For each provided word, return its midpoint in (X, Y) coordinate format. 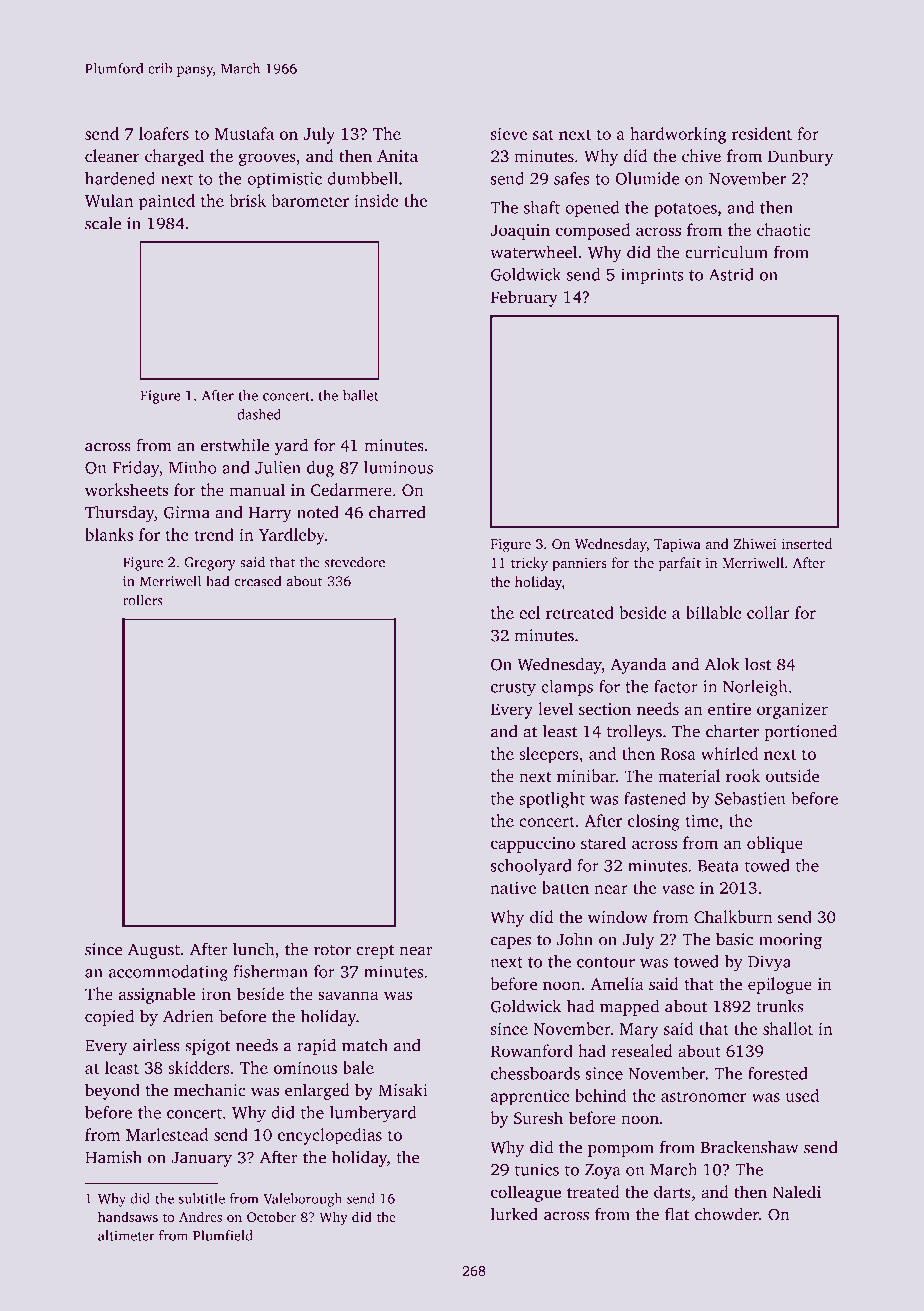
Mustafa (244, 133)
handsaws (128, 1216)
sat (543, 134)
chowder (727, 1214)
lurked (514, 1214)
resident (762, 133)
